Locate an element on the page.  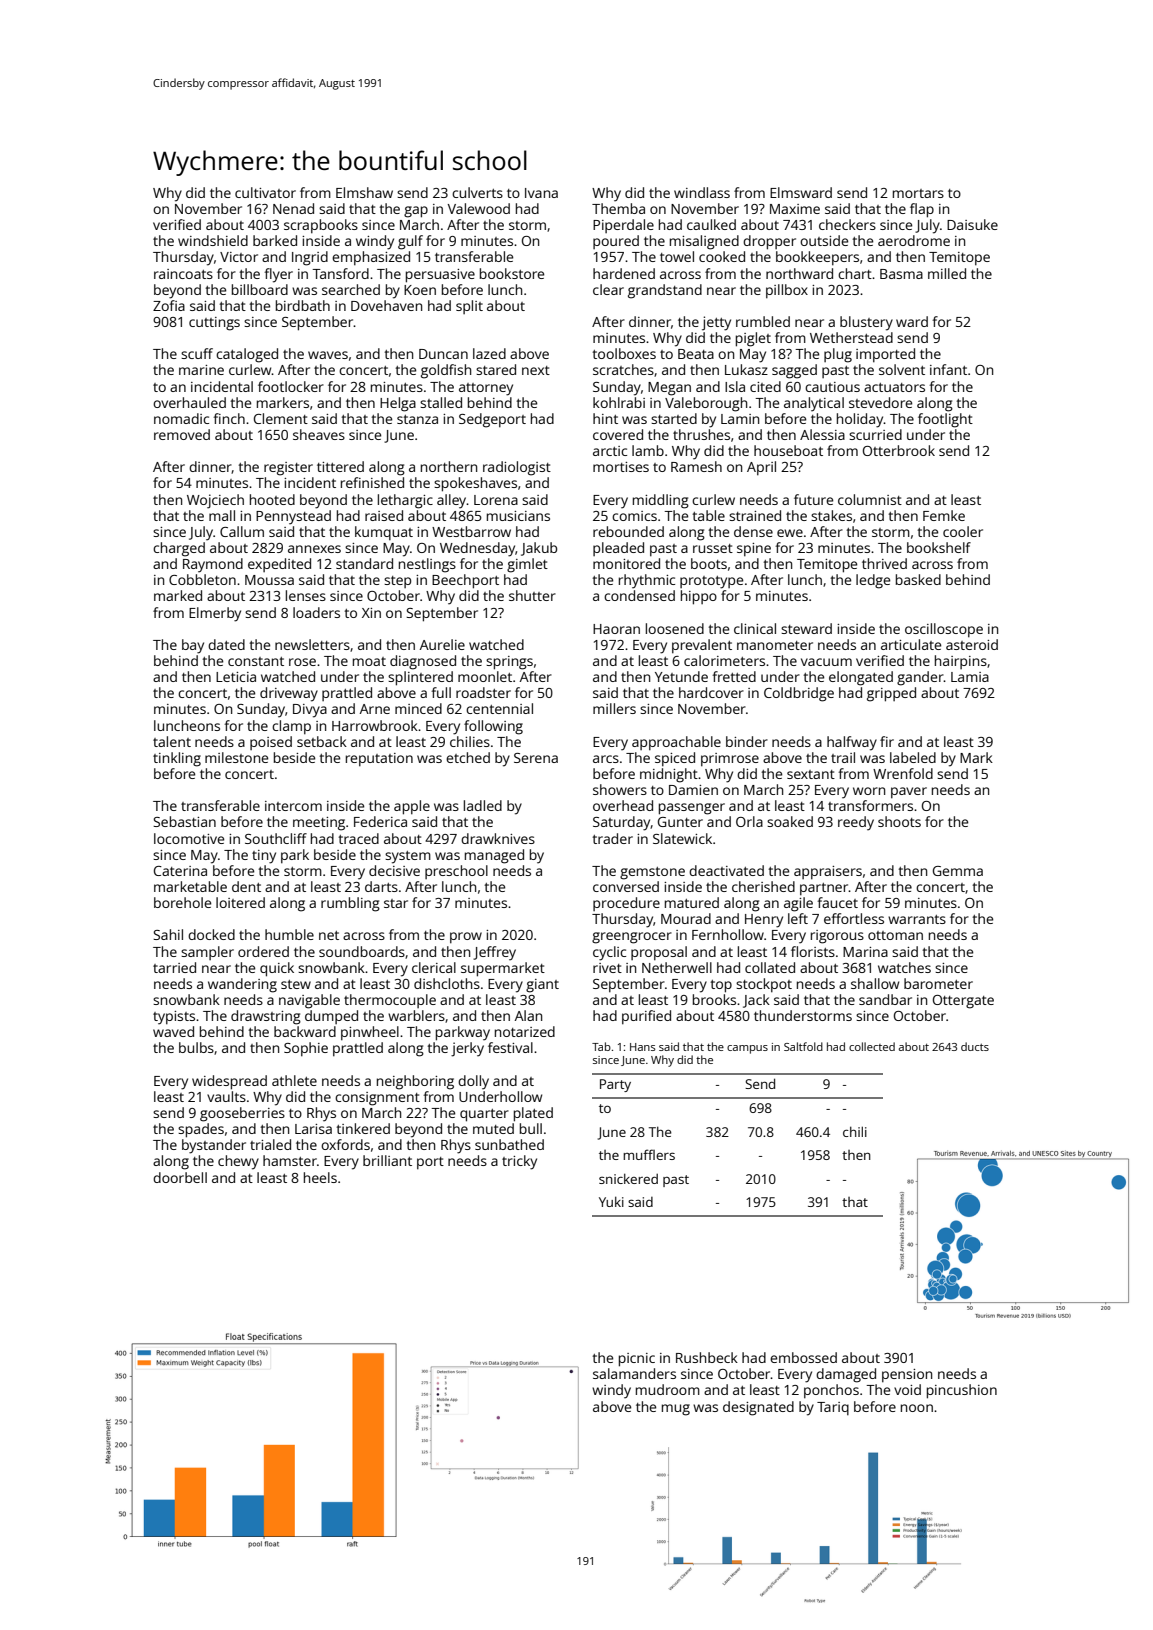
Beata is located at coordinates (696, 354).
